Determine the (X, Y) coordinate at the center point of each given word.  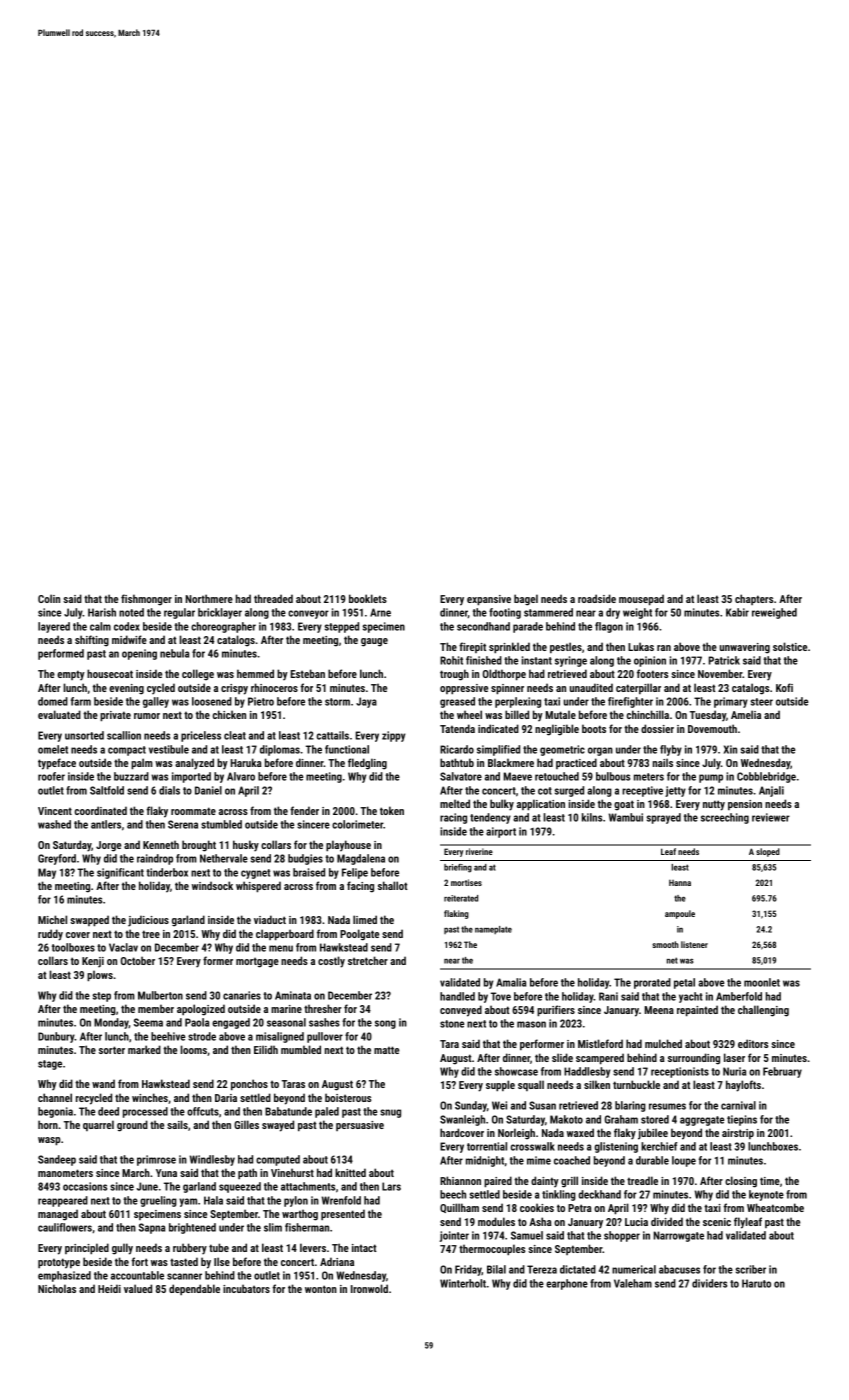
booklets (368, 598)
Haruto (756, 1283)
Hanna (680, 883)
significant (120, 873)
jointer (454, 1236)
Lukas (641, 646)
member (156, 1008)
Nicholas (57, 1288)
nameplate (493, 930)
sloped (768, 852)
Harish (102, 612)
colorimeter (357, 824)
